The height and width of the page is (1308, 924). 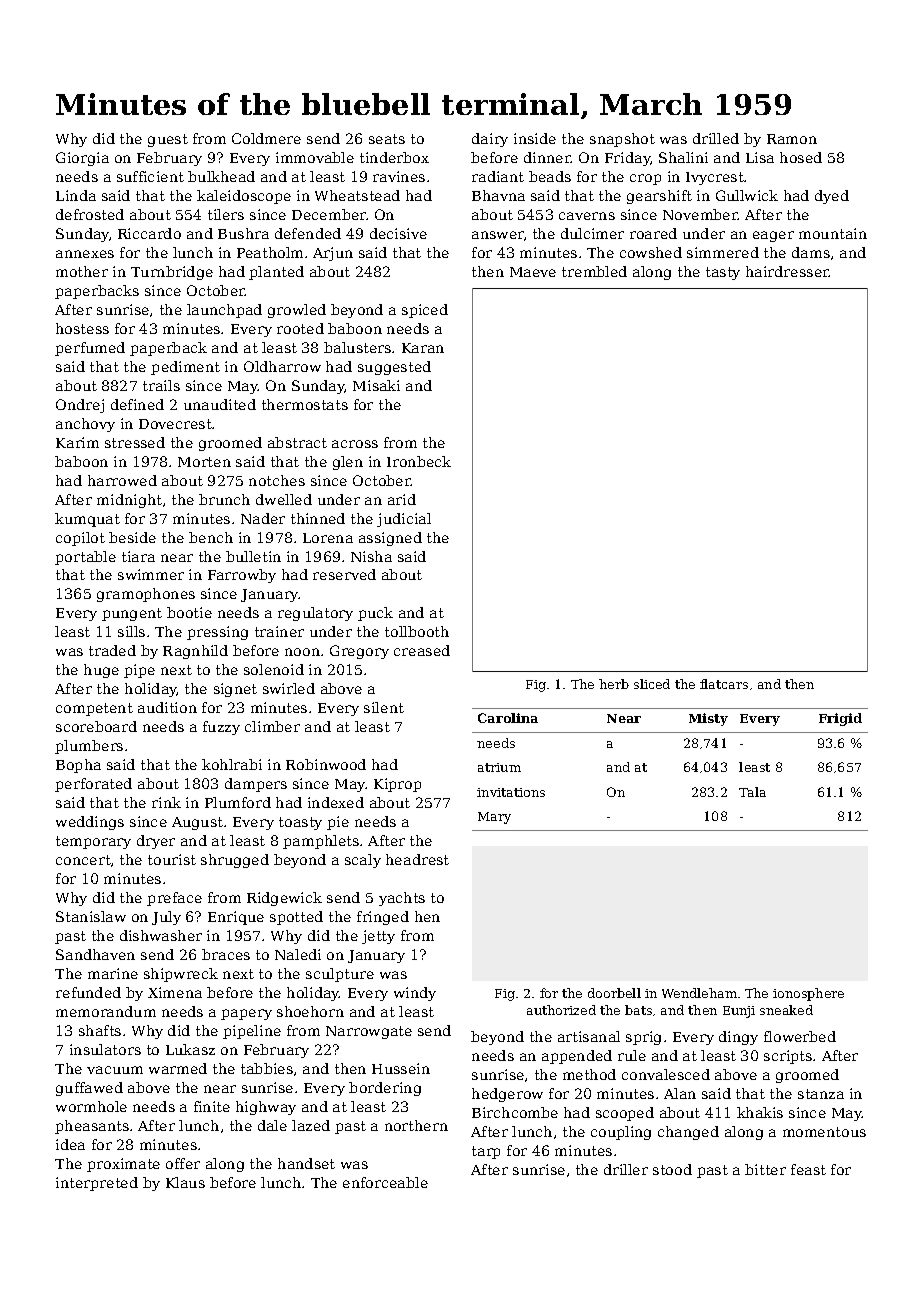 What do you see at coordinates (397, 785) in the page?
I see `Kiprop` at bounding box center [397, 785].
